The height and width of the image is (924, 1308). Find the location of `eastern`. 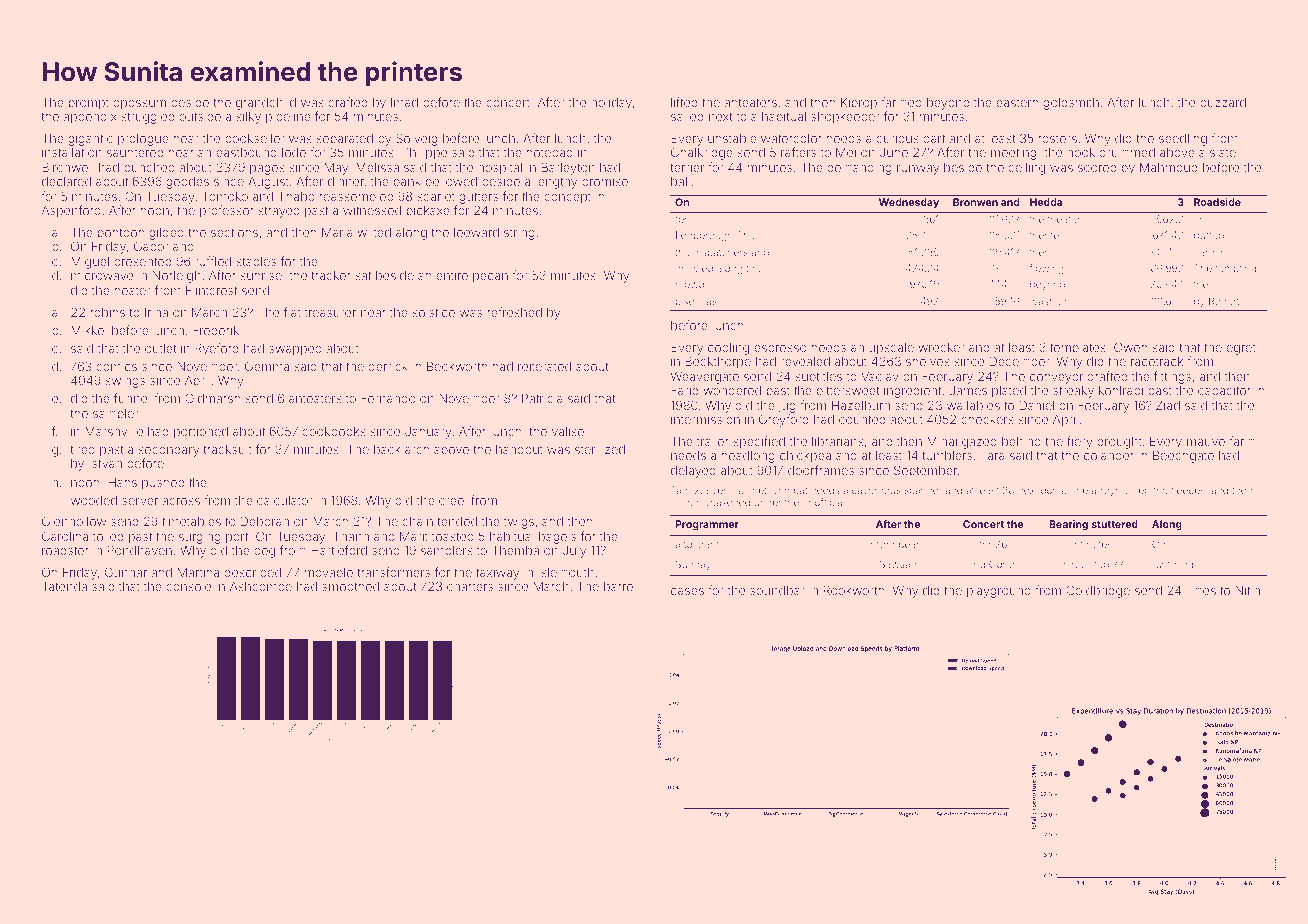

eastern is located at coordinates (1017, 102).
